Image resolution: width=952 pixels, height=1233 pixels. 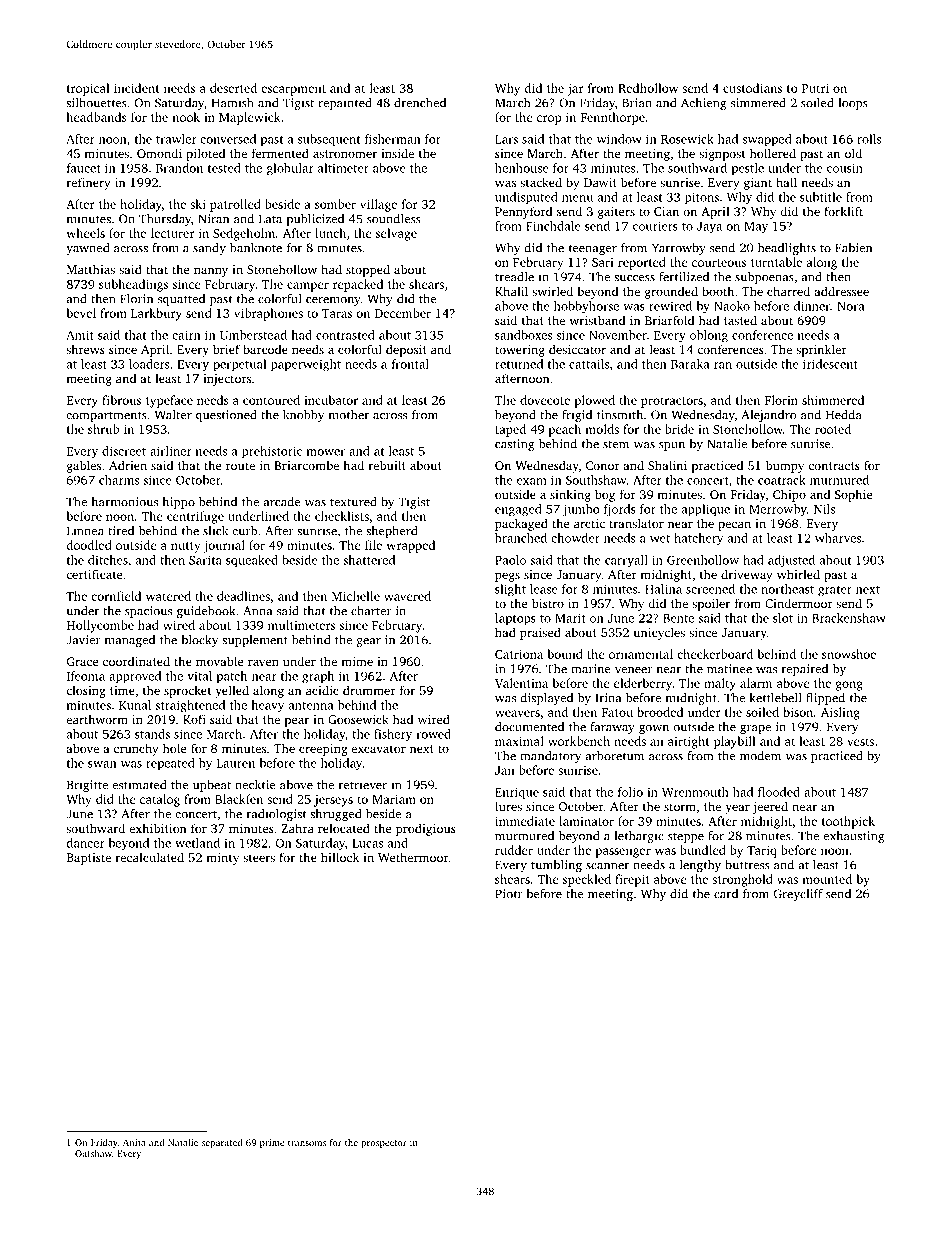 I want to click on exhausting, so click(x=854, y=837).
